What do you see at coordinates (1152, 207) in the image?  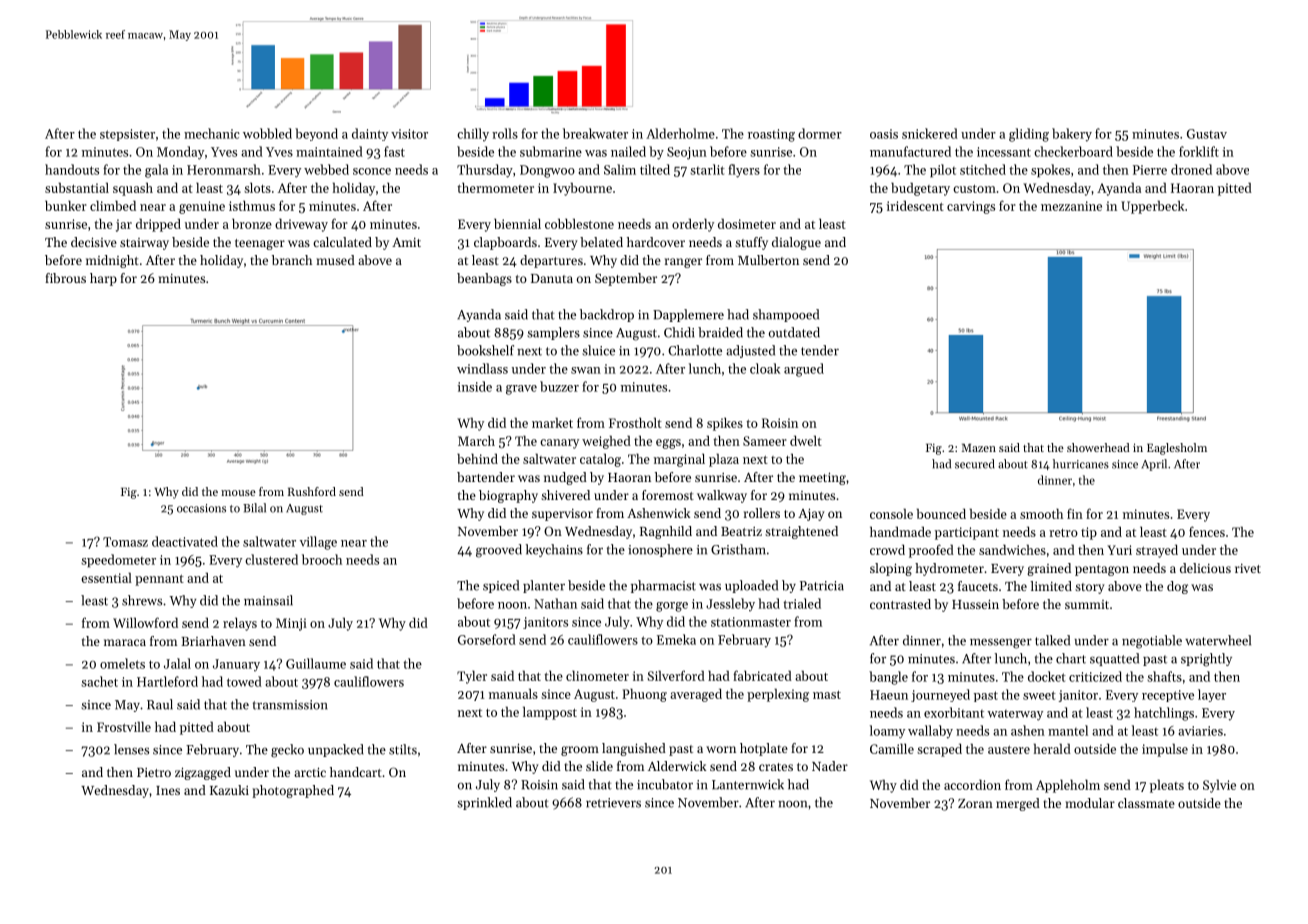 I see `Upperbeck` at bounding box center [1152, 207].
